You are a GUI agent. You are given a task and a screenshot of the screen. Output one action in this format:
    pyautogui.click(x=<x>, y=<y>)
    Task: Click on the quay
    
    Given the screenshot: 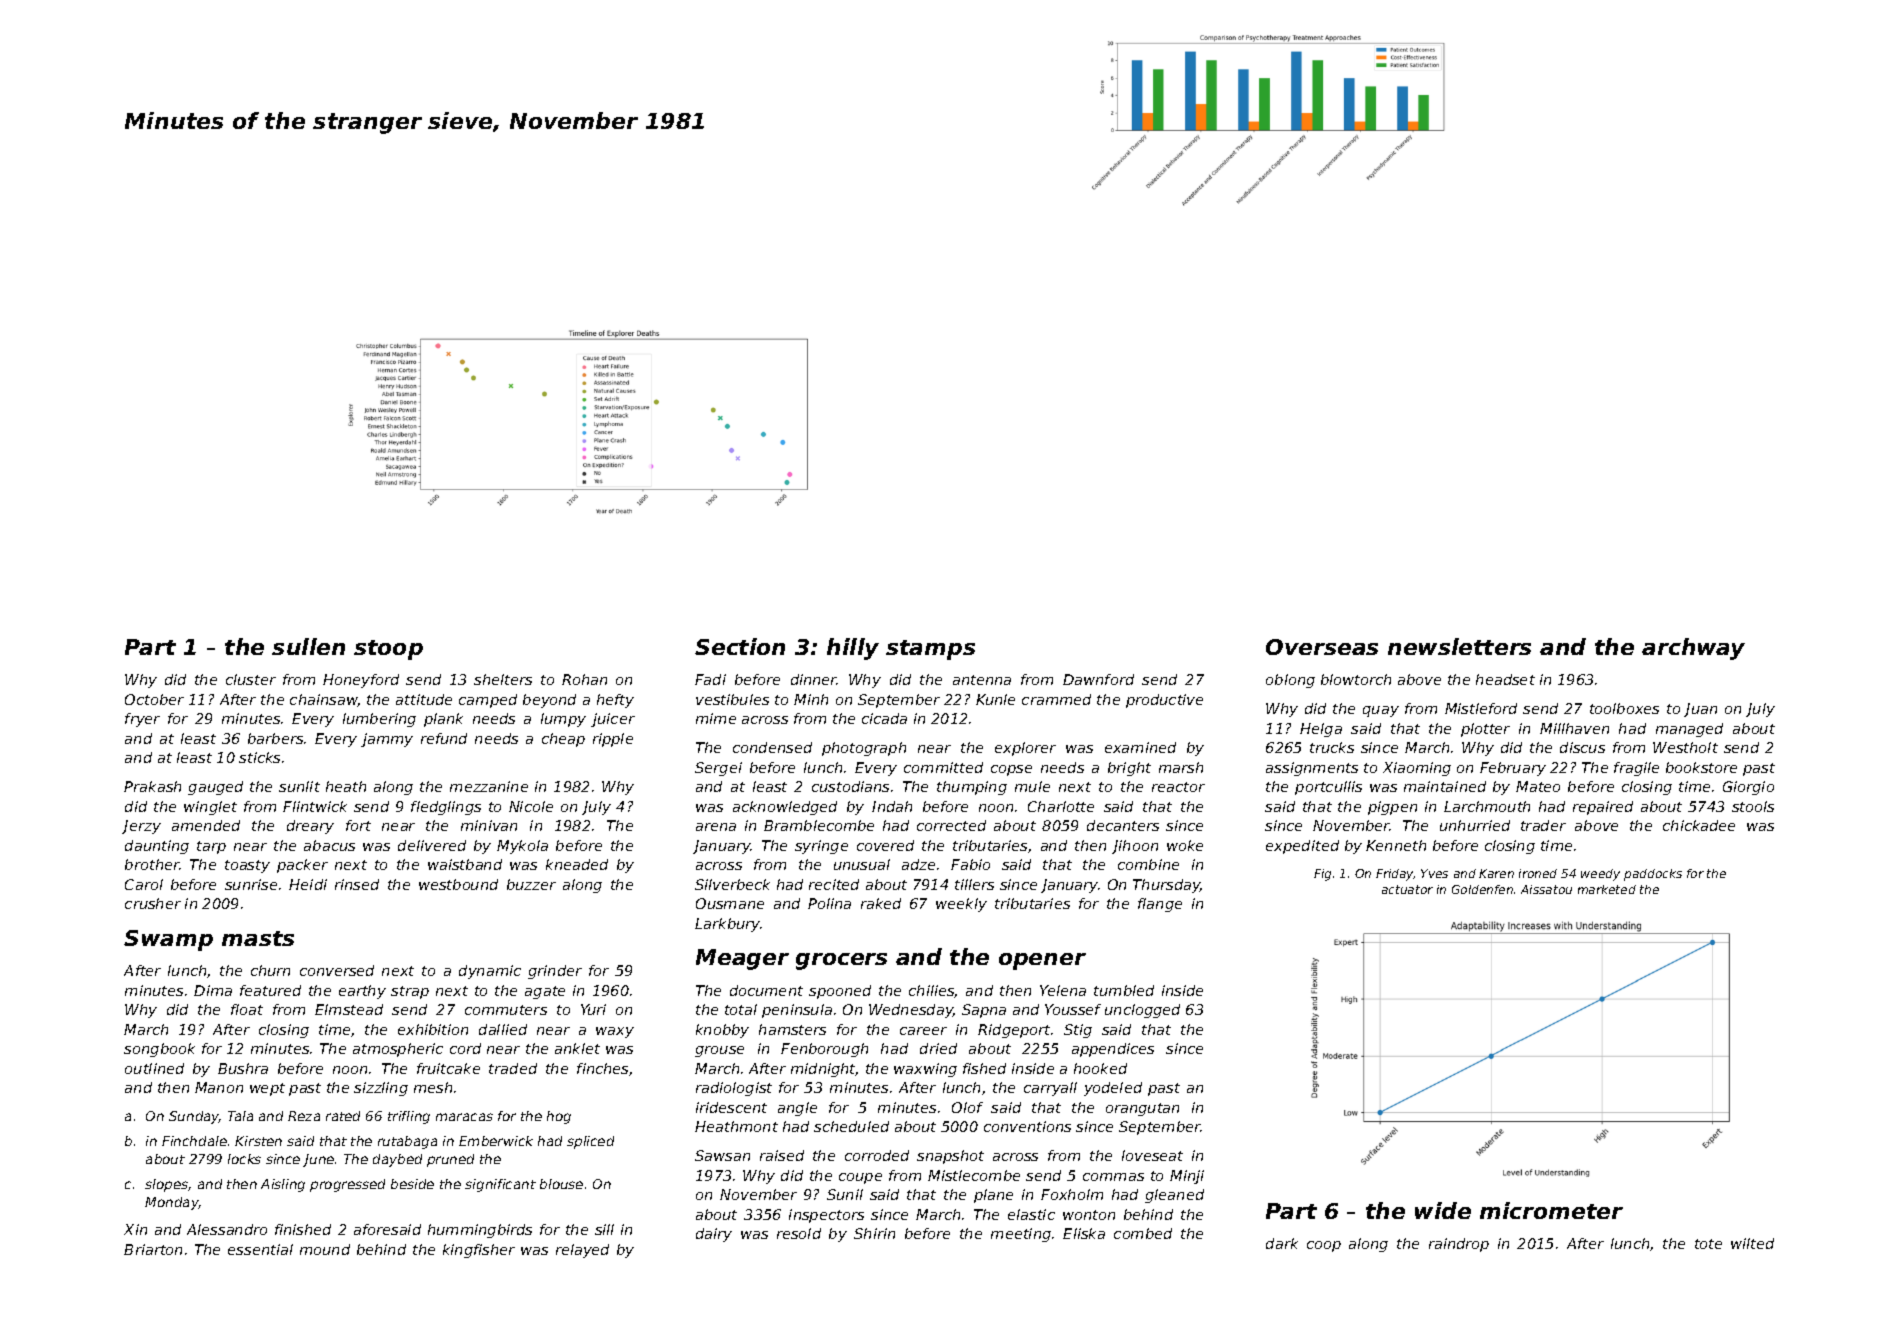 What is the action you would take?
    pyautogui.click(x=1381, y=711)
